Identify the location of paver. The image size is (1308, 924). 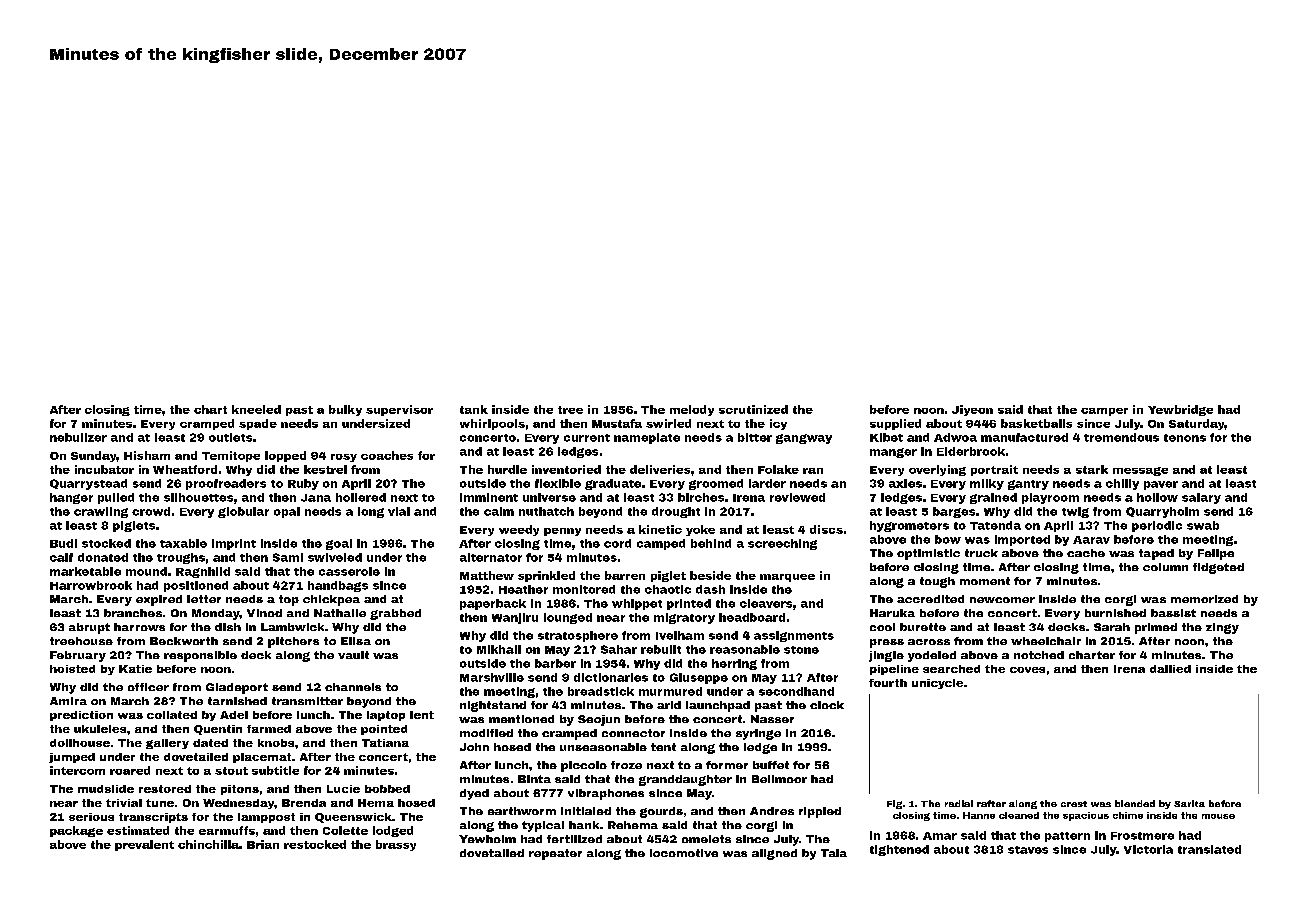
(1161, 485).
